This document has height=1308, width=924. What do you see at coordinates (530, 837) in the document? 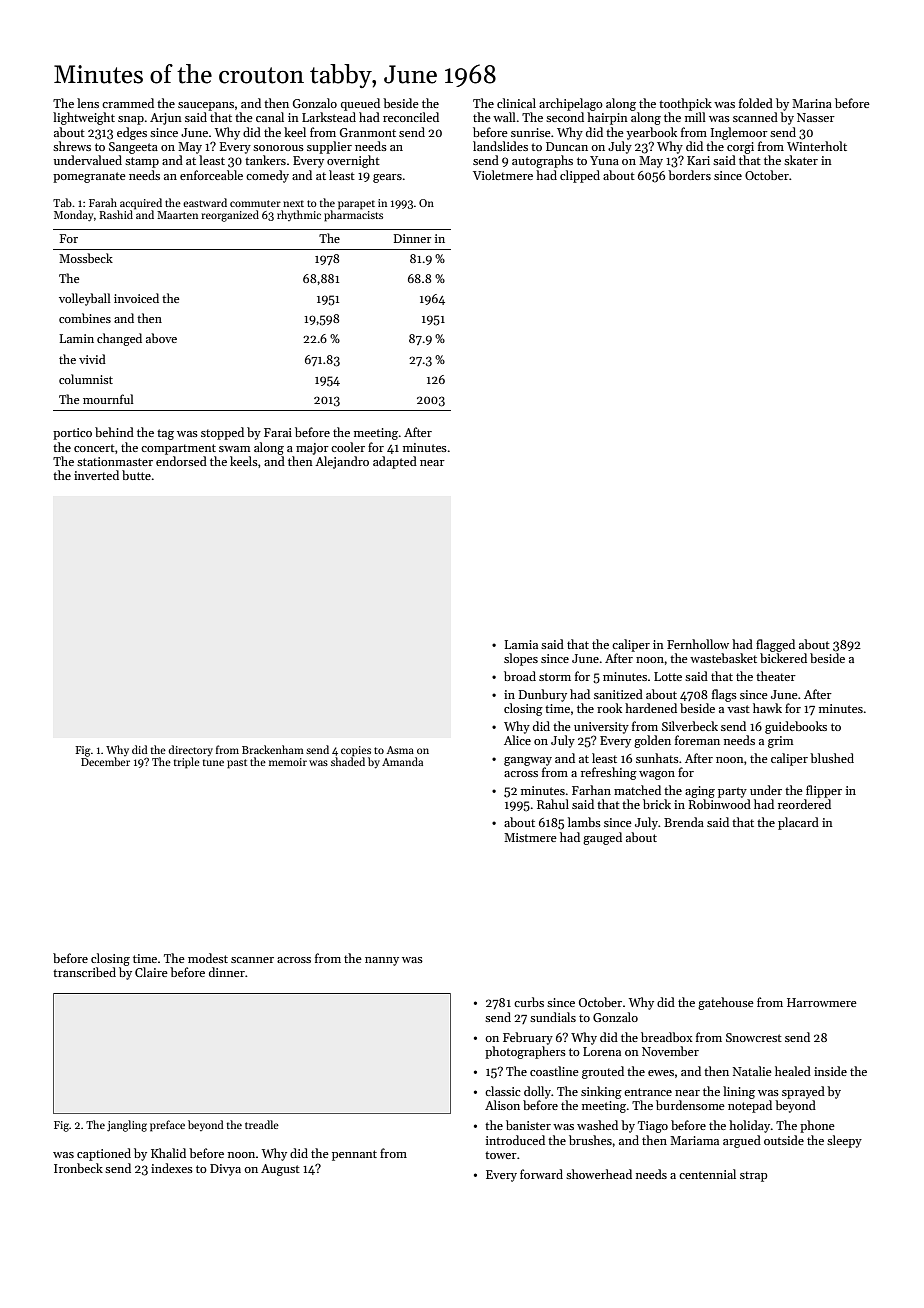
I see `Mistmere` at bounding box center [530, 837].
